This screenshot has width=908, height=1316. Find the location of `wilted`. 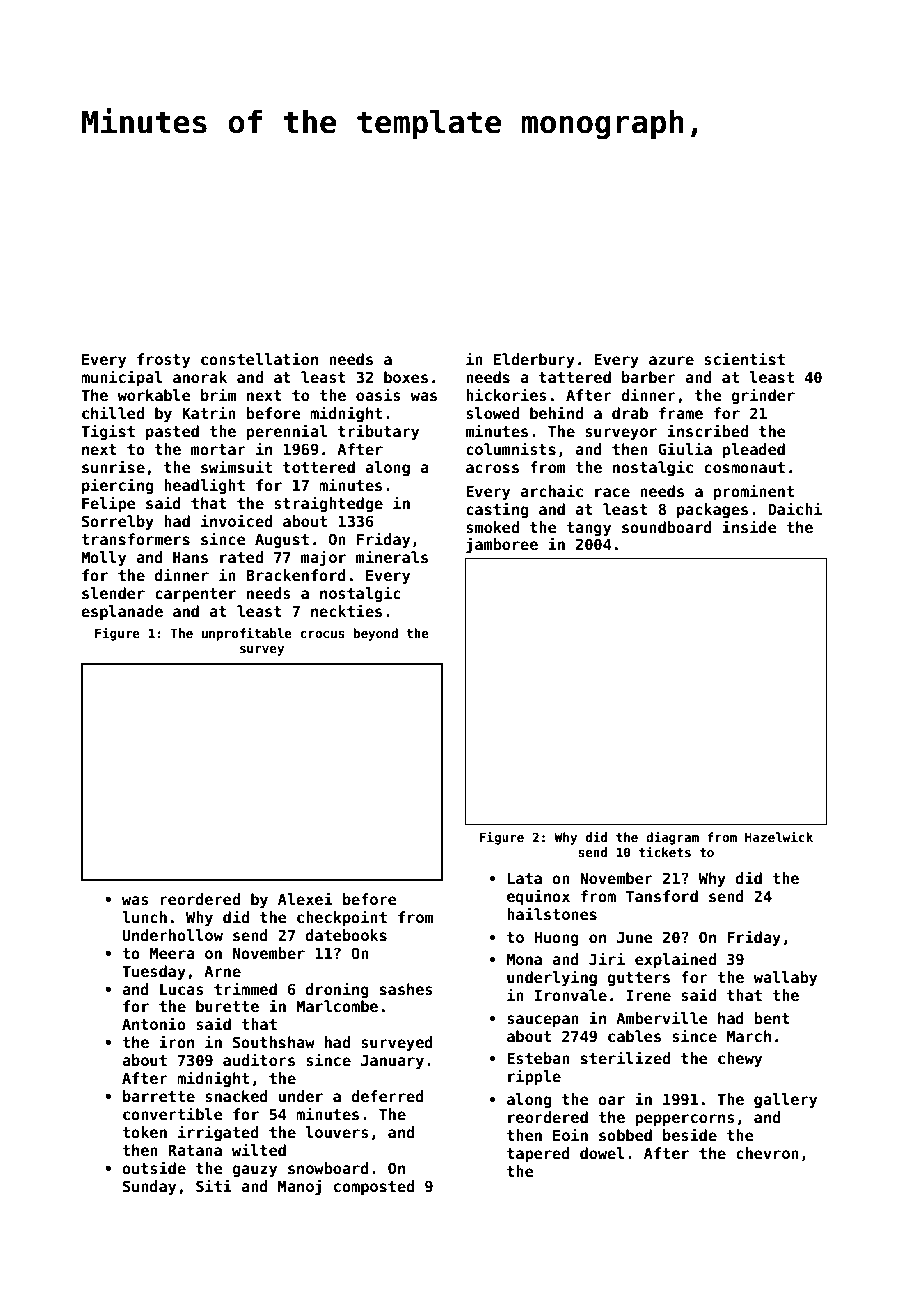

wilted is located at coordinates (259, 1149).
